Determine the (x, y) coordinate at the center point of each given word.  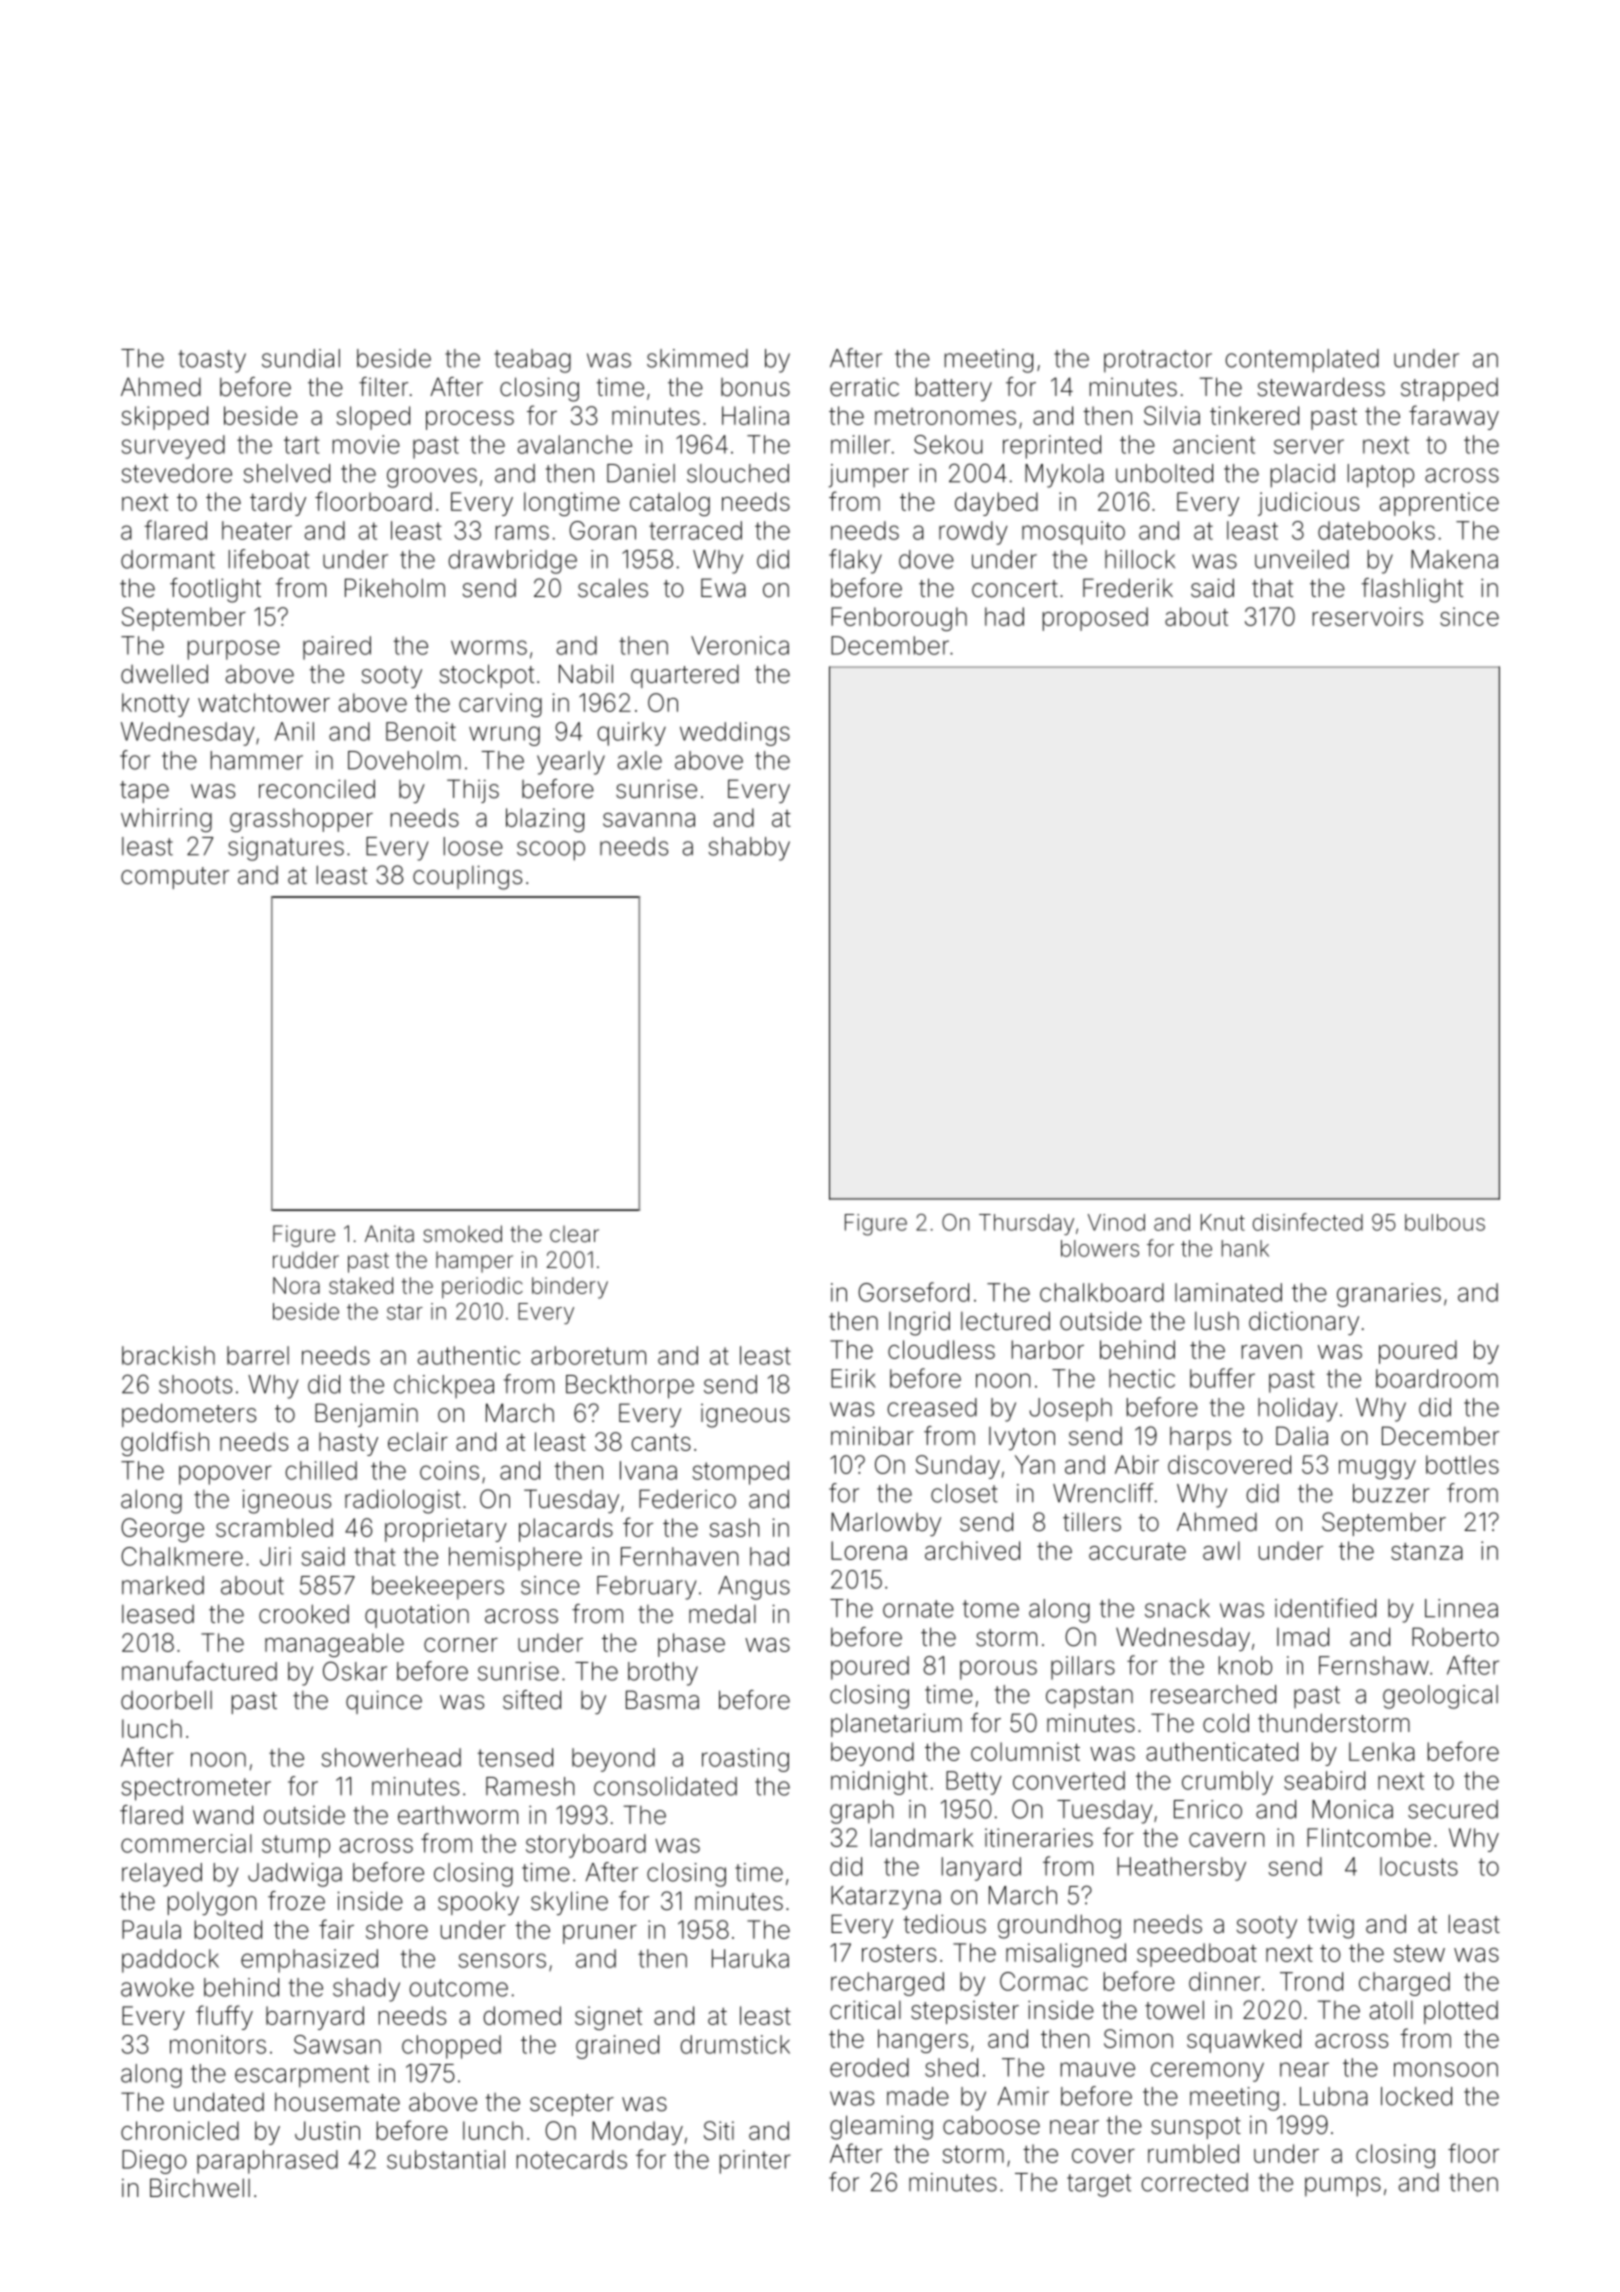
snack (1177, 1608)
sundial (301, 358)
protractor (1158, 361)
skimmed (697, 358)
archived (972, 1550)
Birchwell (200, 2188)
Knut (1223, 1222)
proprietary (446, 1530)
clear (574, 1234)
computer (175, 878)
